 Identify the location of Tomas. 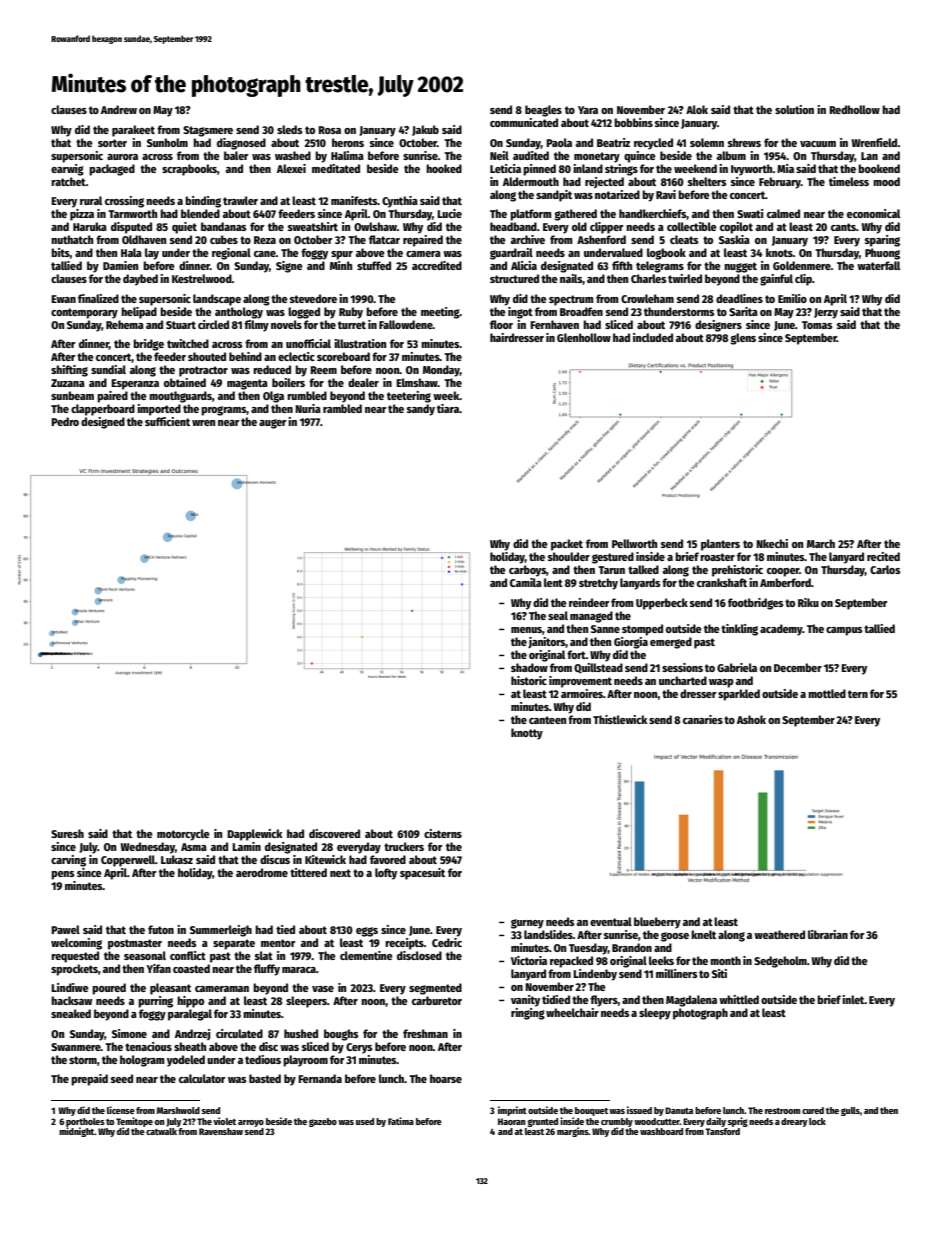
(817, 325).
